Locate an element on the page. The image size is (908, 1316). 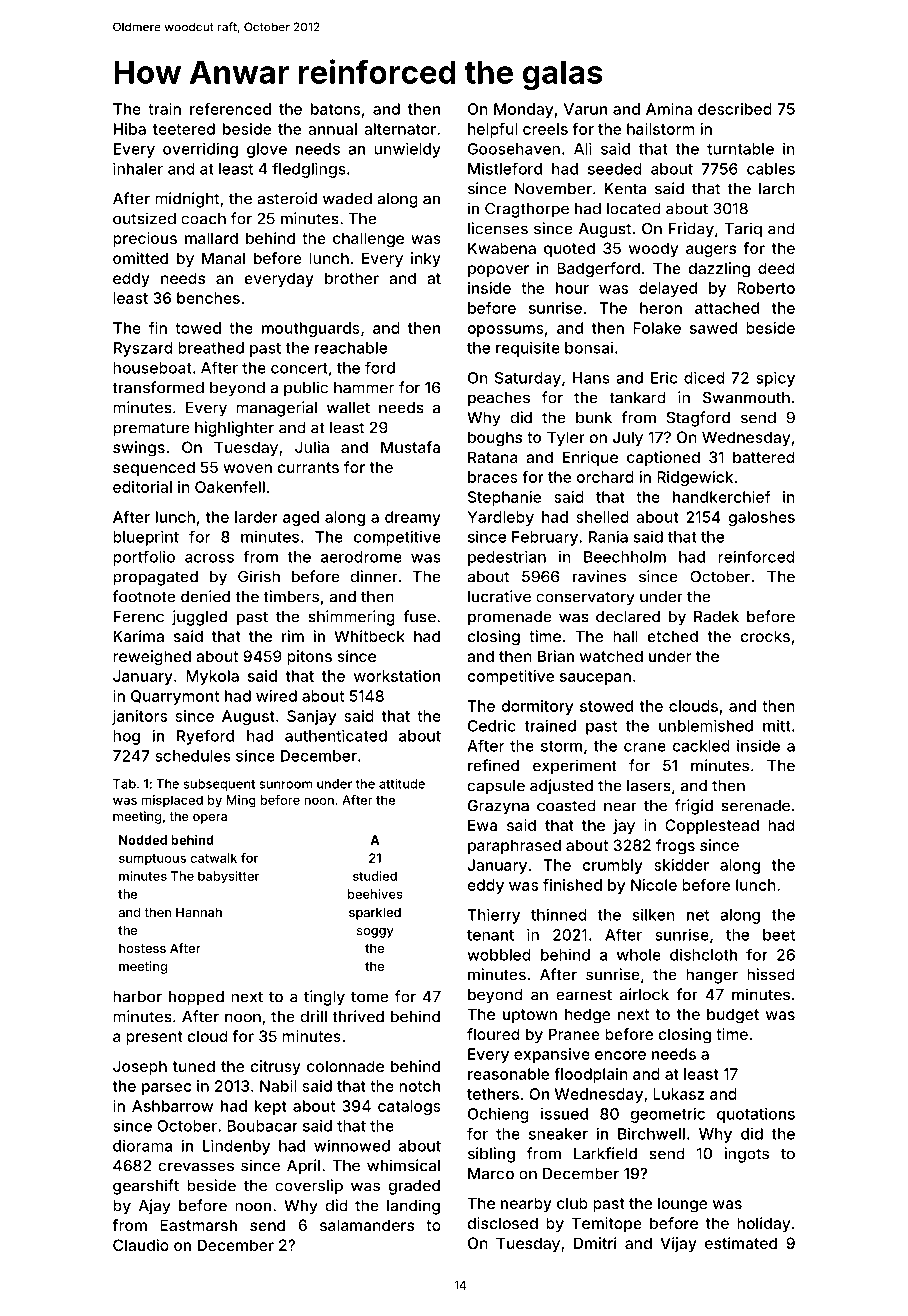
frigid is located at coordinates (694, 807).
